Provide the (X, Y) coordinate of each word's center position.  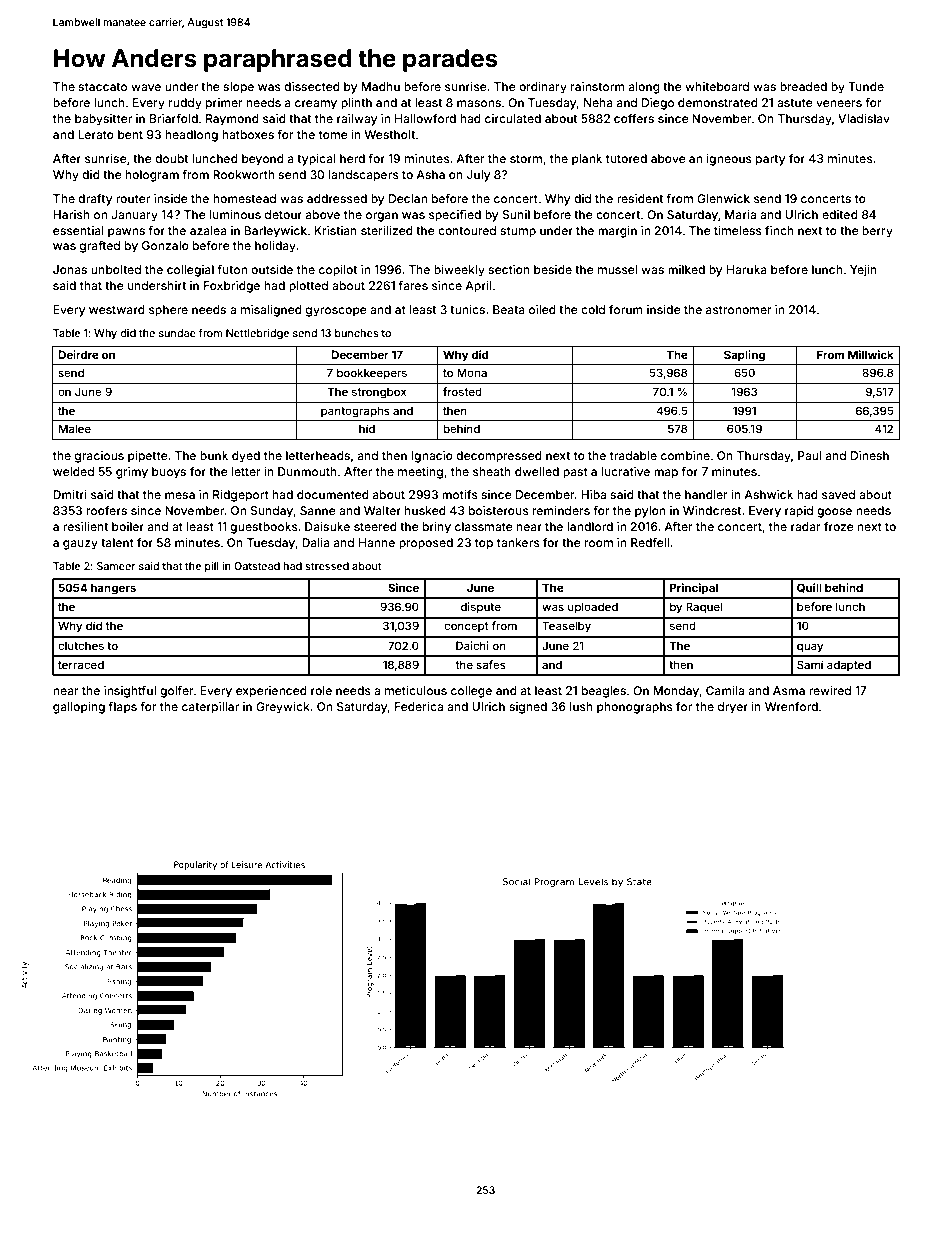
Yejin (863, 271)
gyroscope (336, 312)
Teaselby (566, 627)
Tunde (866, 86)
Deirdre (78, 354)
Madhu (380, 86)
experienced (271, 692)
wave (146, 87)
